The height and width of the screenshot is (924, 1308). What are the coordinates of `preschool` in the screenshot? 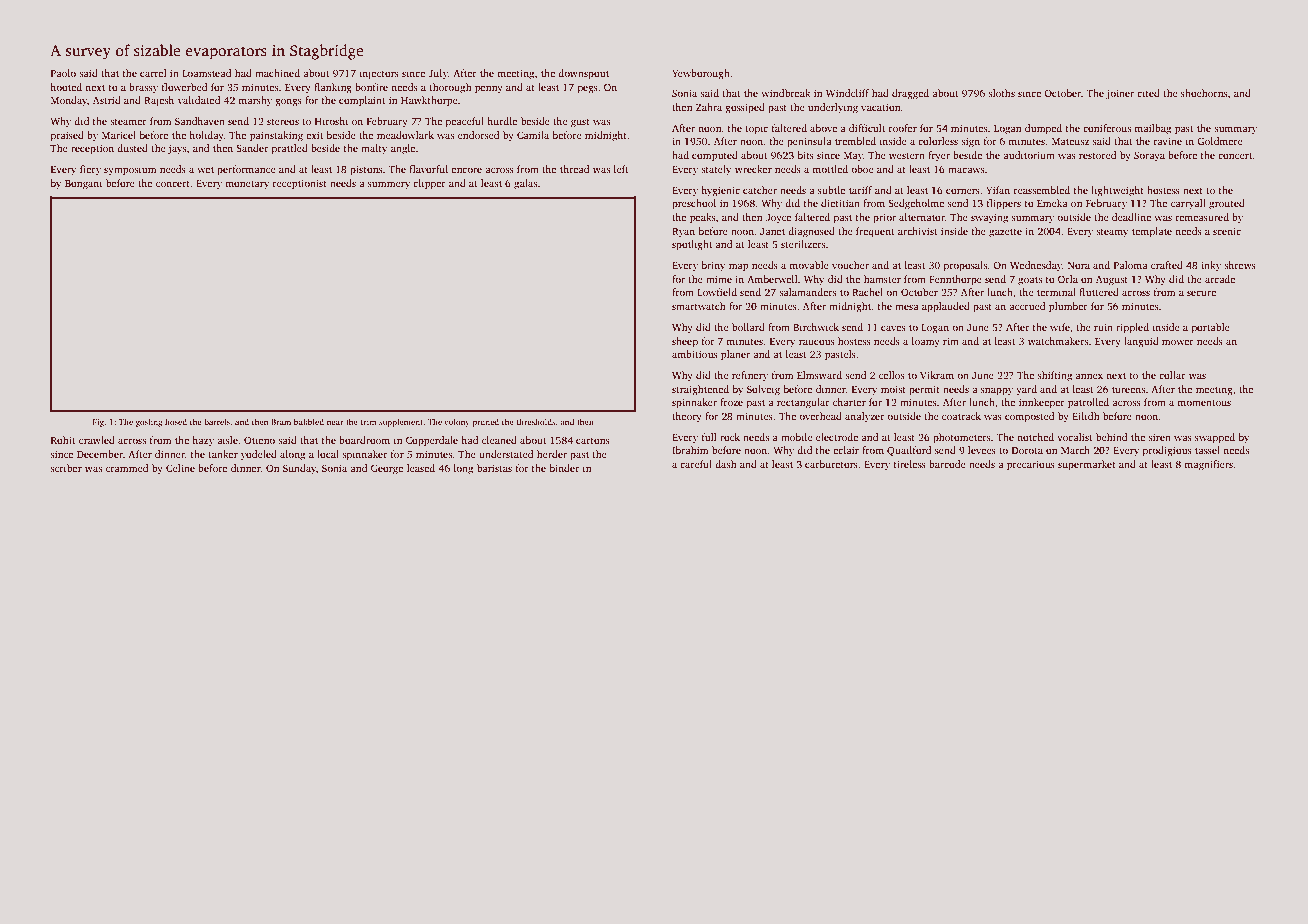 It's located at (694, 204).
